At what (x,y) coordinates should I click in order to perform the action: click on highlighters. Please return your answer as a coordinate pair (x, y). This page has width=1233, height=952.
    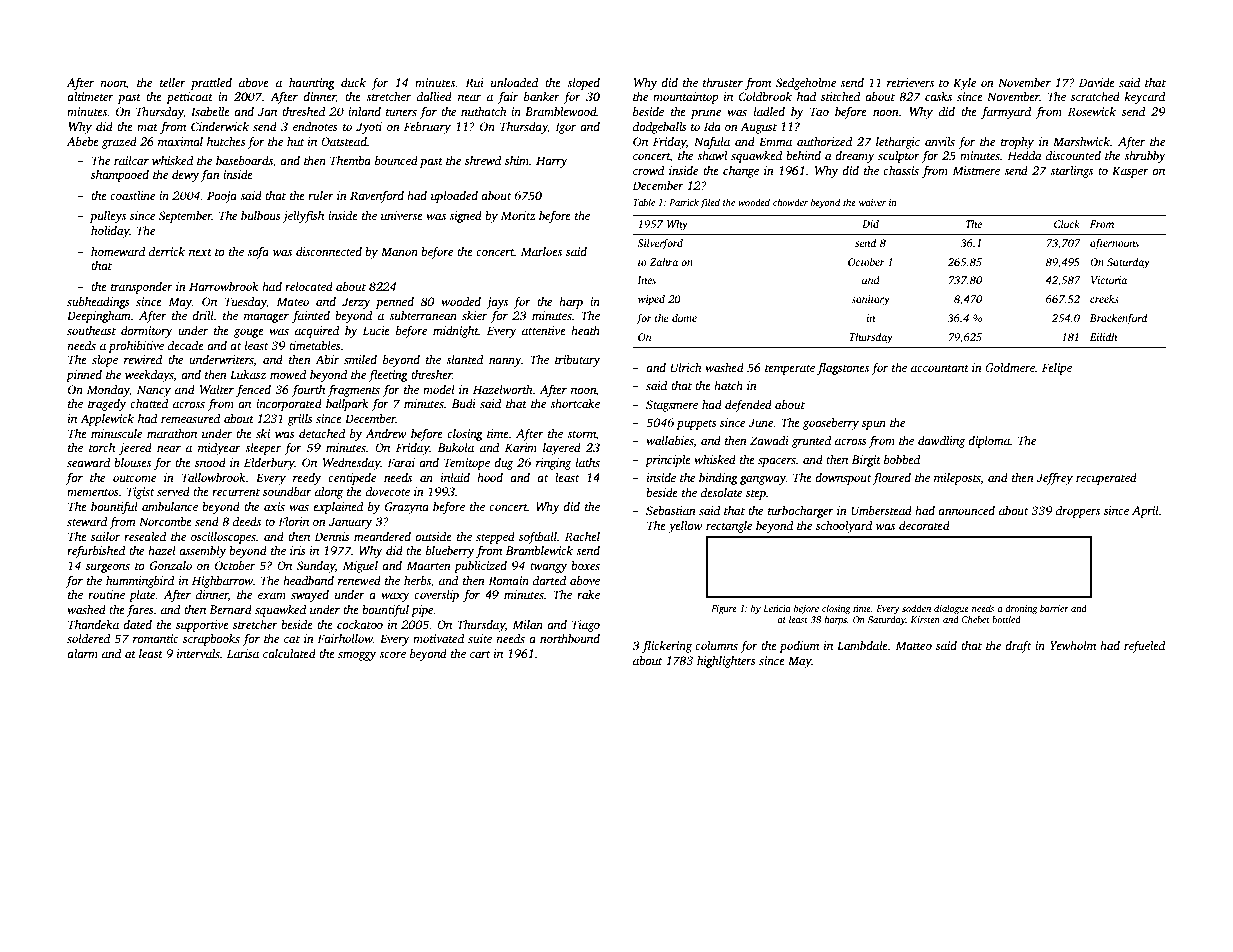
    Looking at the image, I should click on (726, 662).
